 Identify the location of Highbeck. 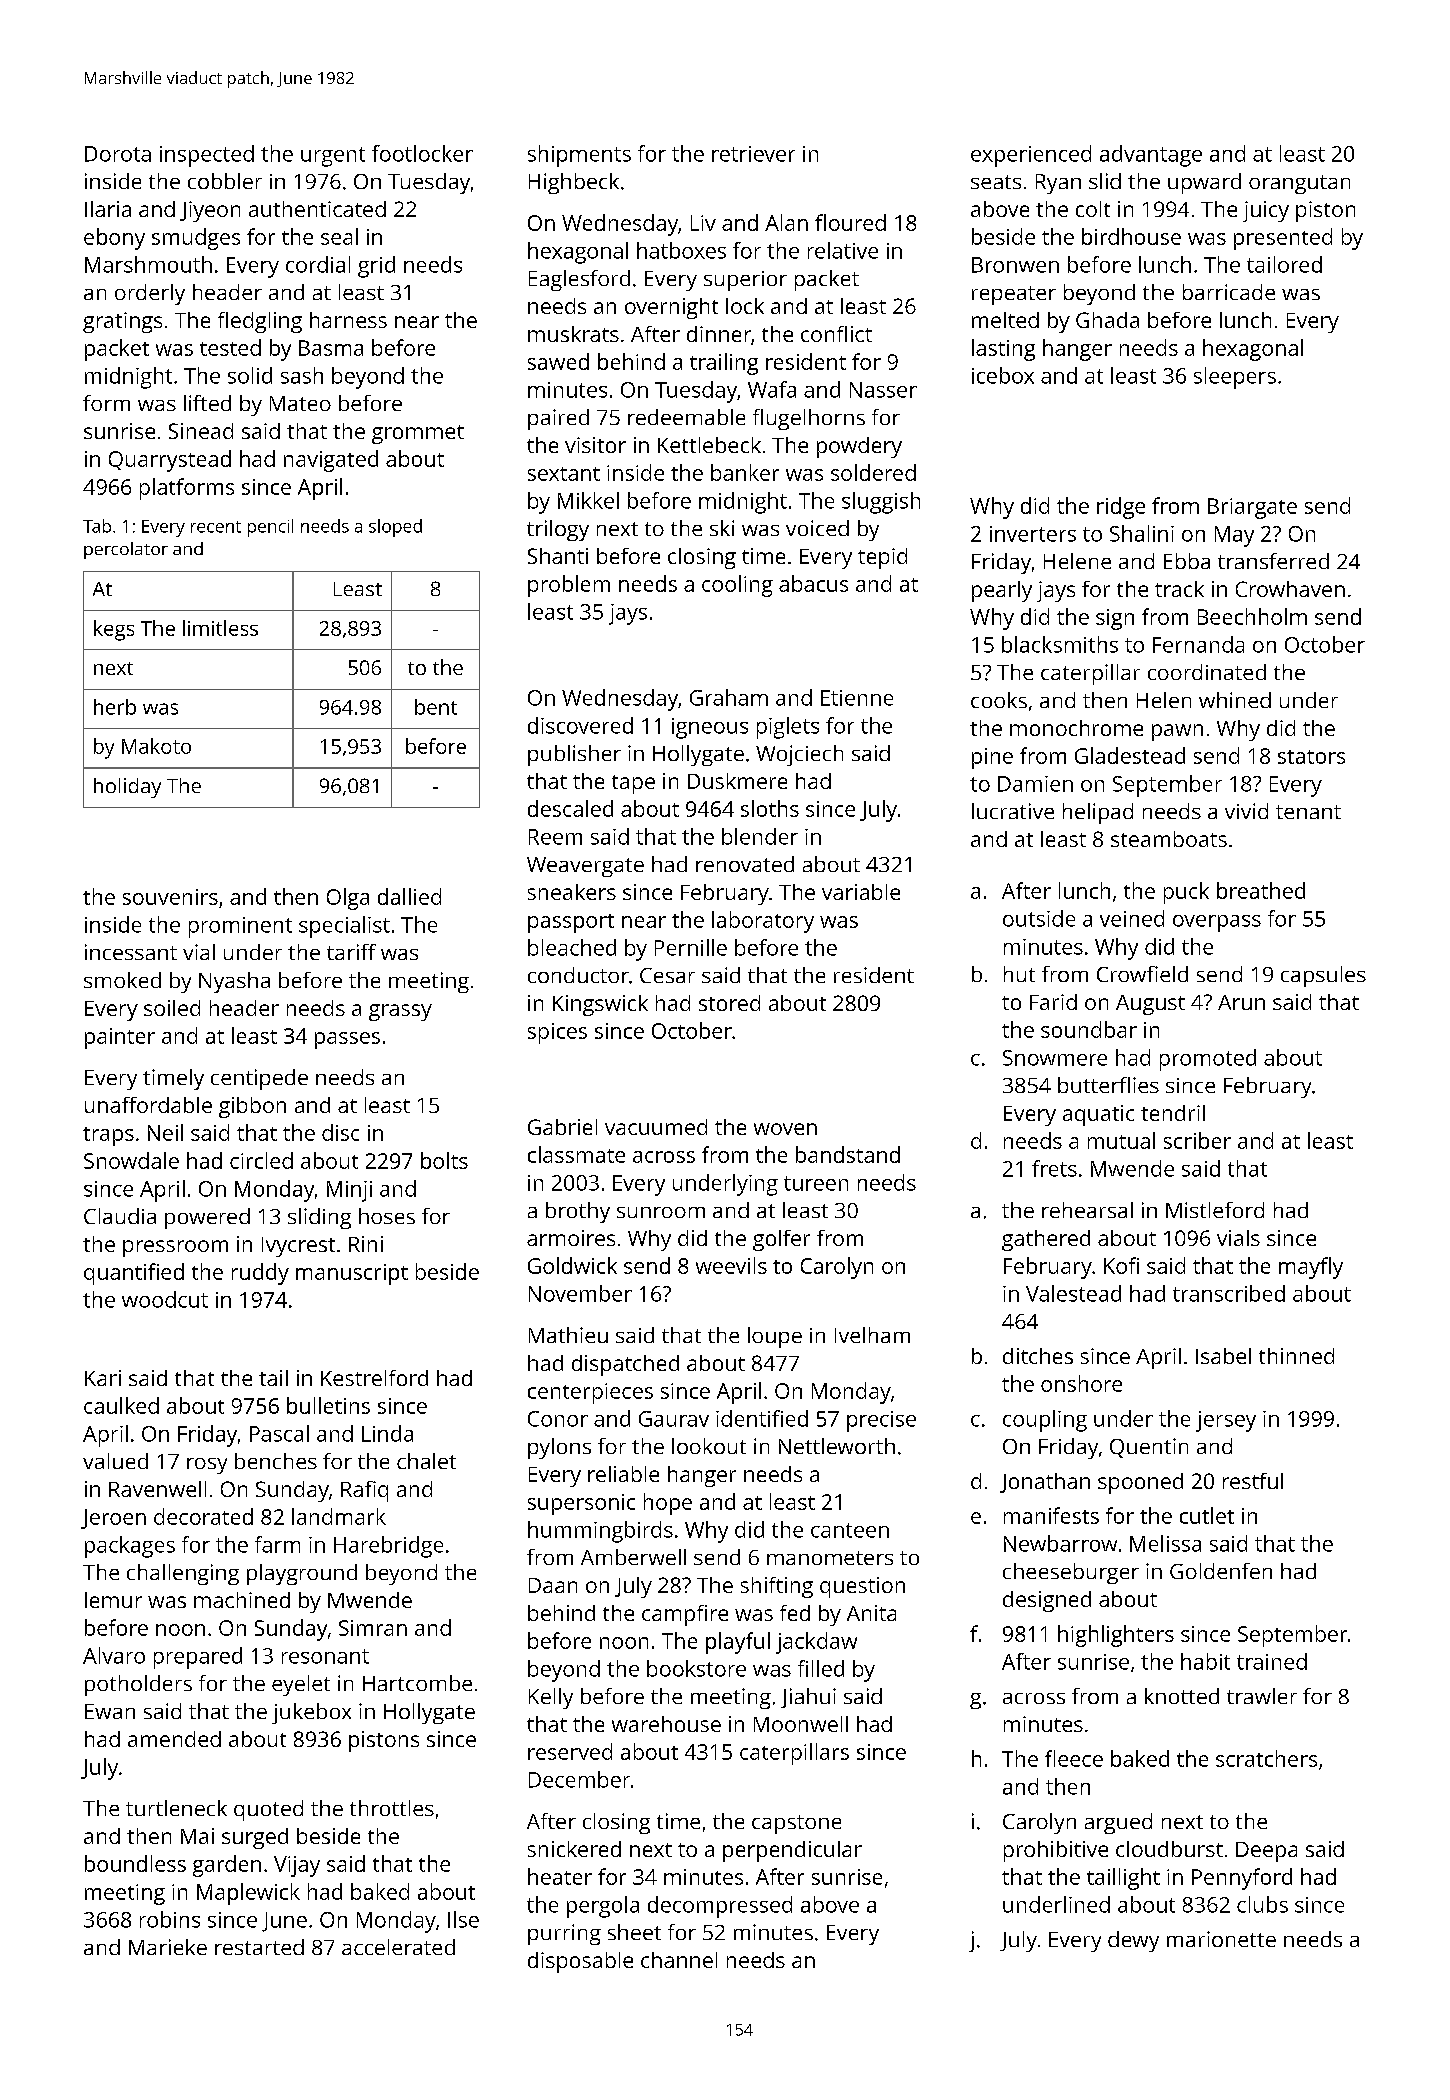
(574, 183).
